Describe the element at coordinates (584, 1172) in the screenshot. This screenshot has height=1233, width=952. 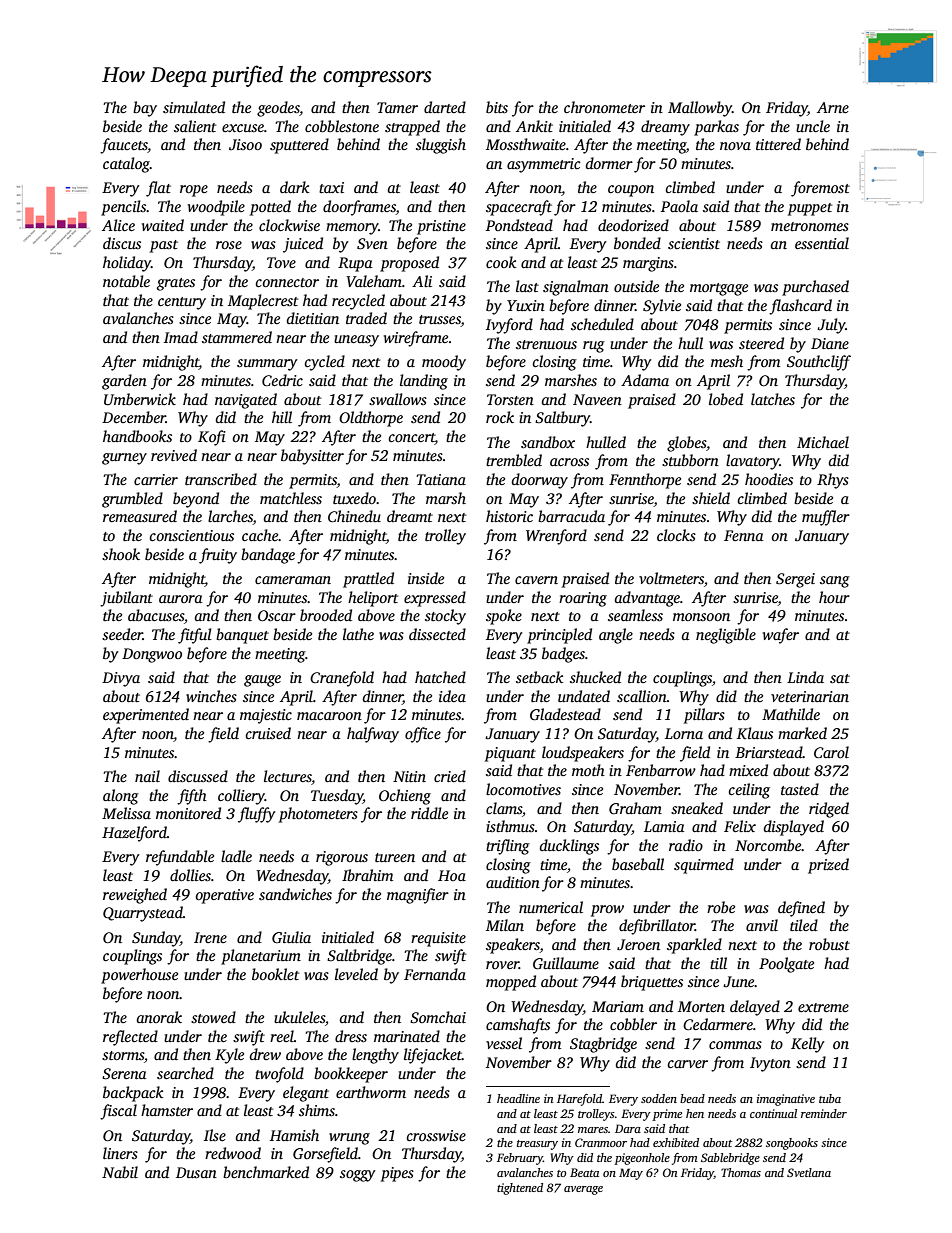
I see `Beata` at that location.
